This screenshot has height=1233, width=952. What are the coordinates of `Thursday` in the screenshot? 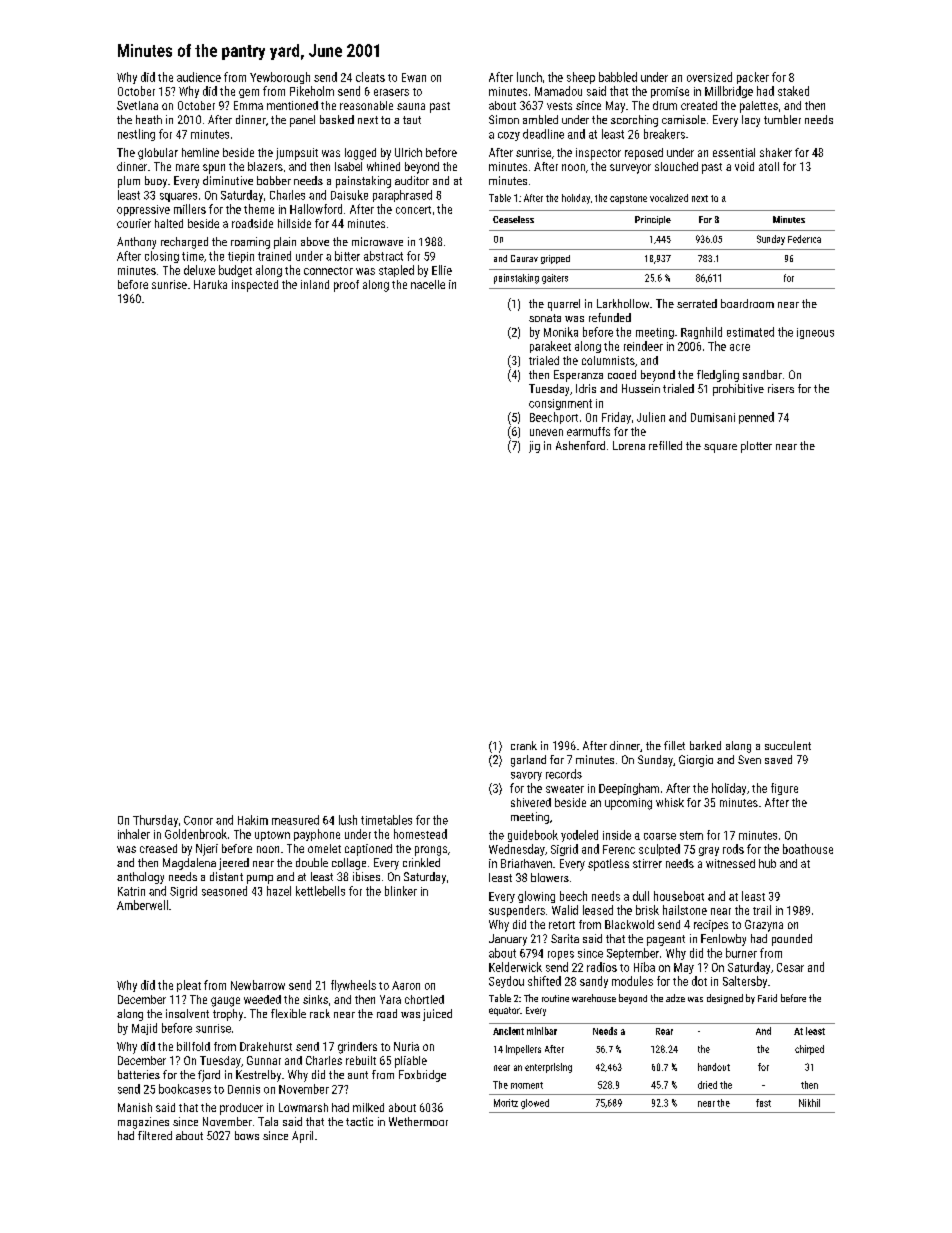 It's located at (155, 821).
